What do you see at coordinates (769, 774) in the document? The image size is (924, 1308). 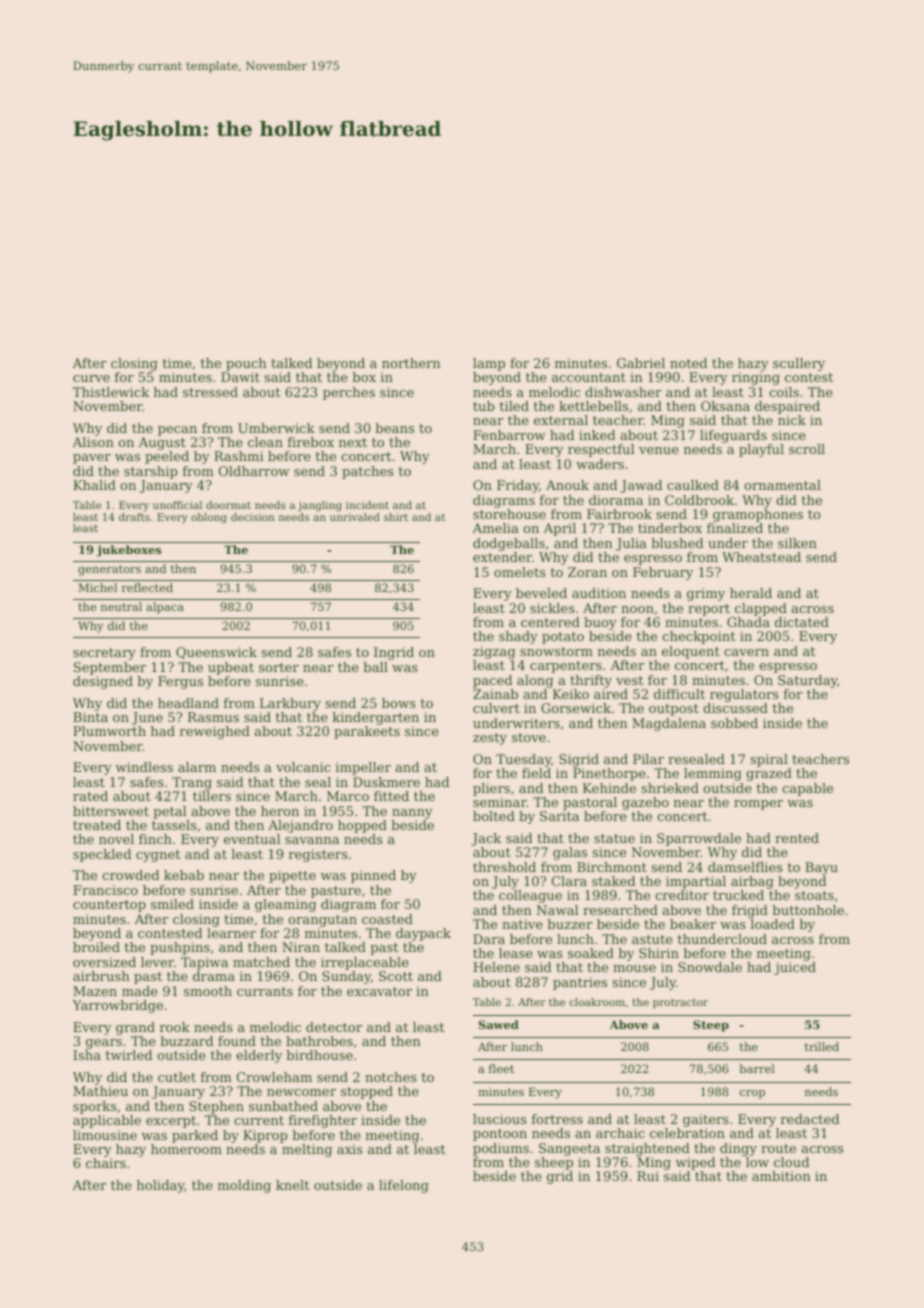 I see `grazed` at bounding box center [769, 774].
